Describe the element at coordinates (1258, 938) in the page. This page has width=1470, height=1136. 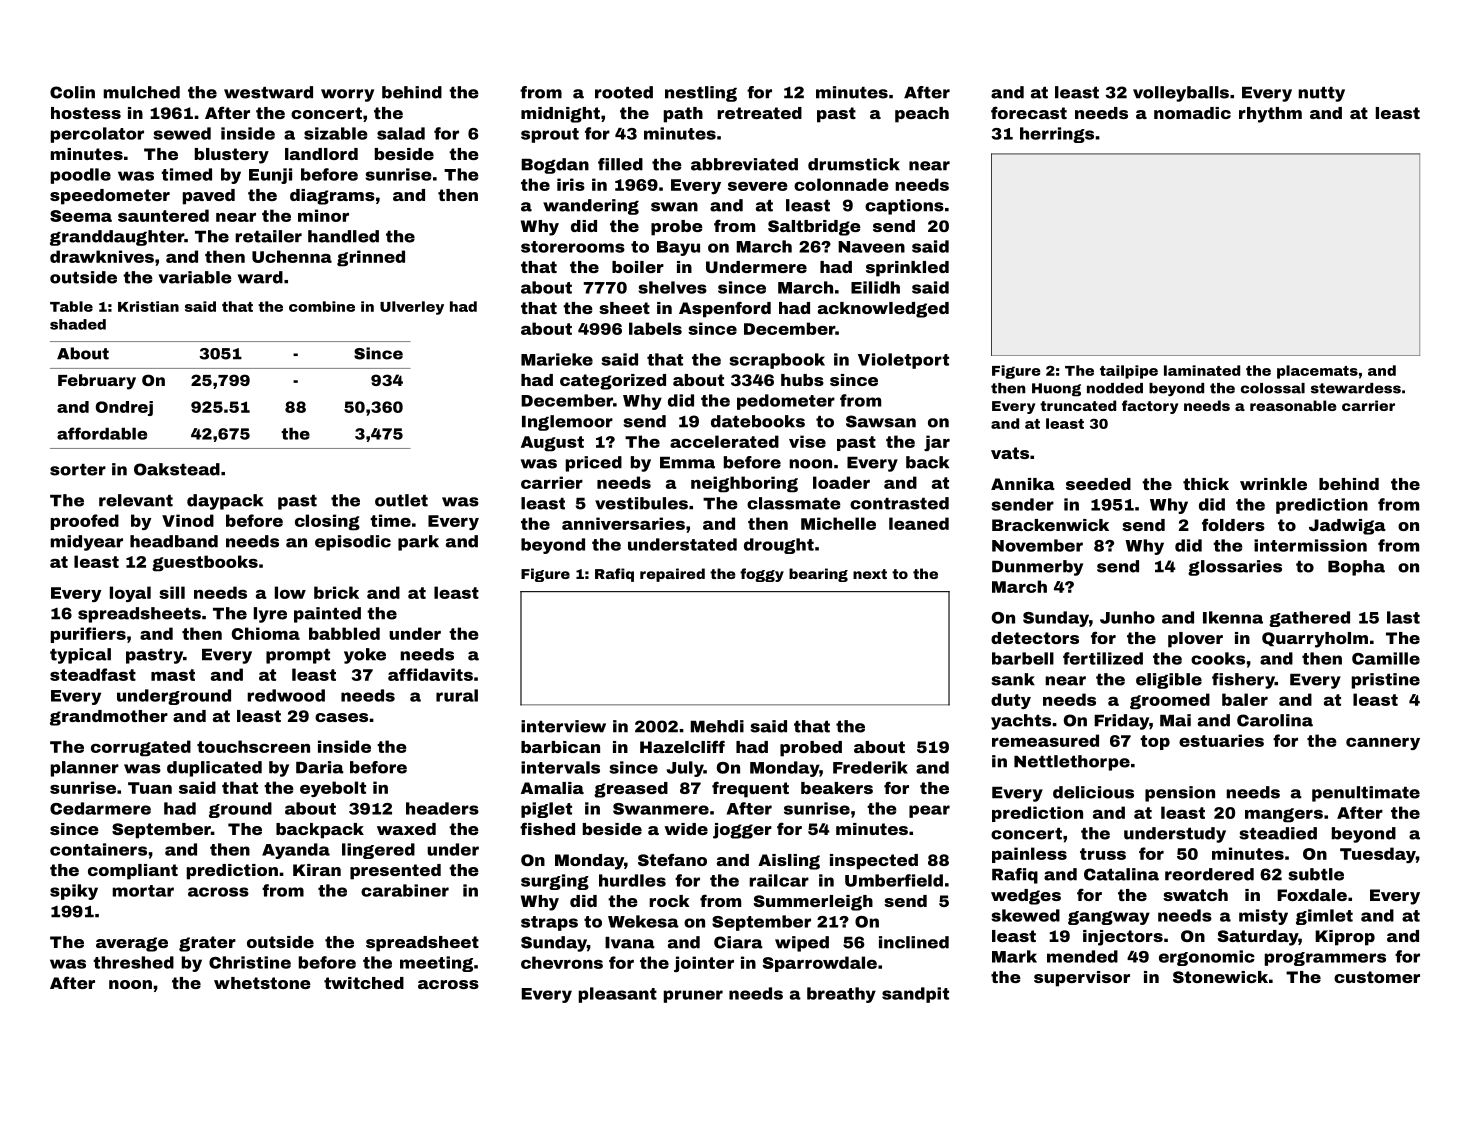
I see `Saturday` at that location.
